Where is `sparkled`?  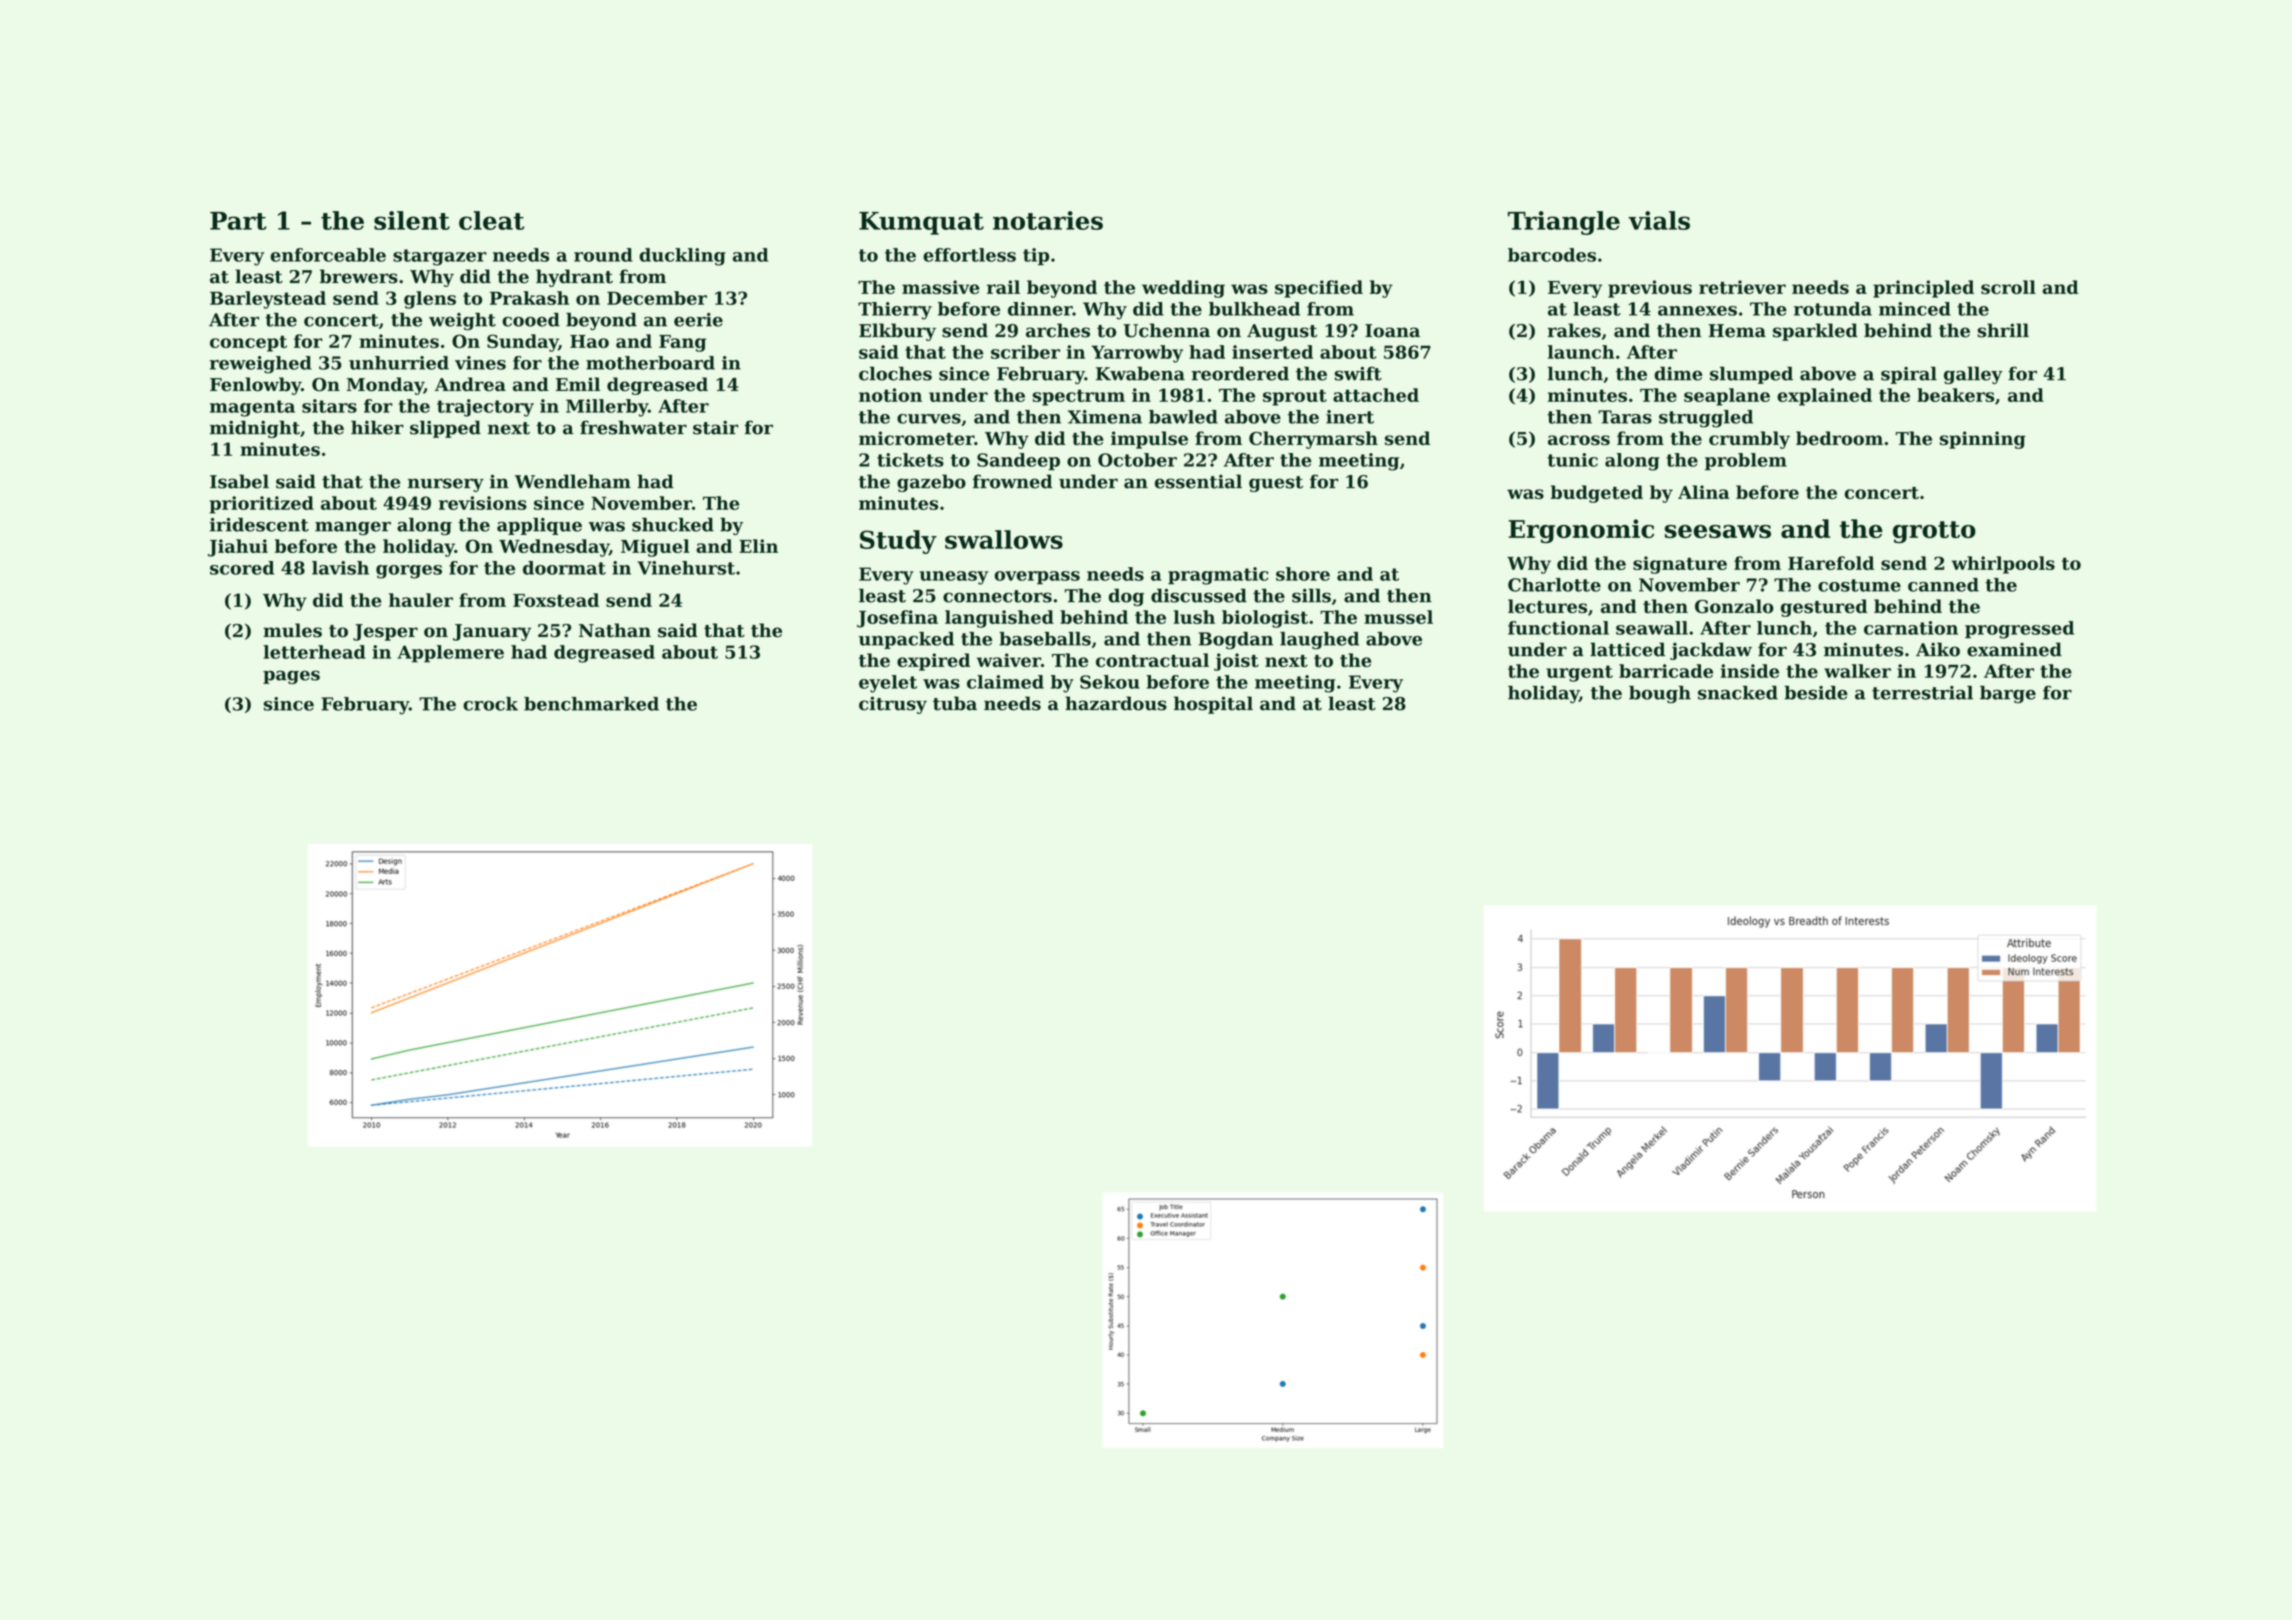
sparkled is located at coordinates (1815, 332).
